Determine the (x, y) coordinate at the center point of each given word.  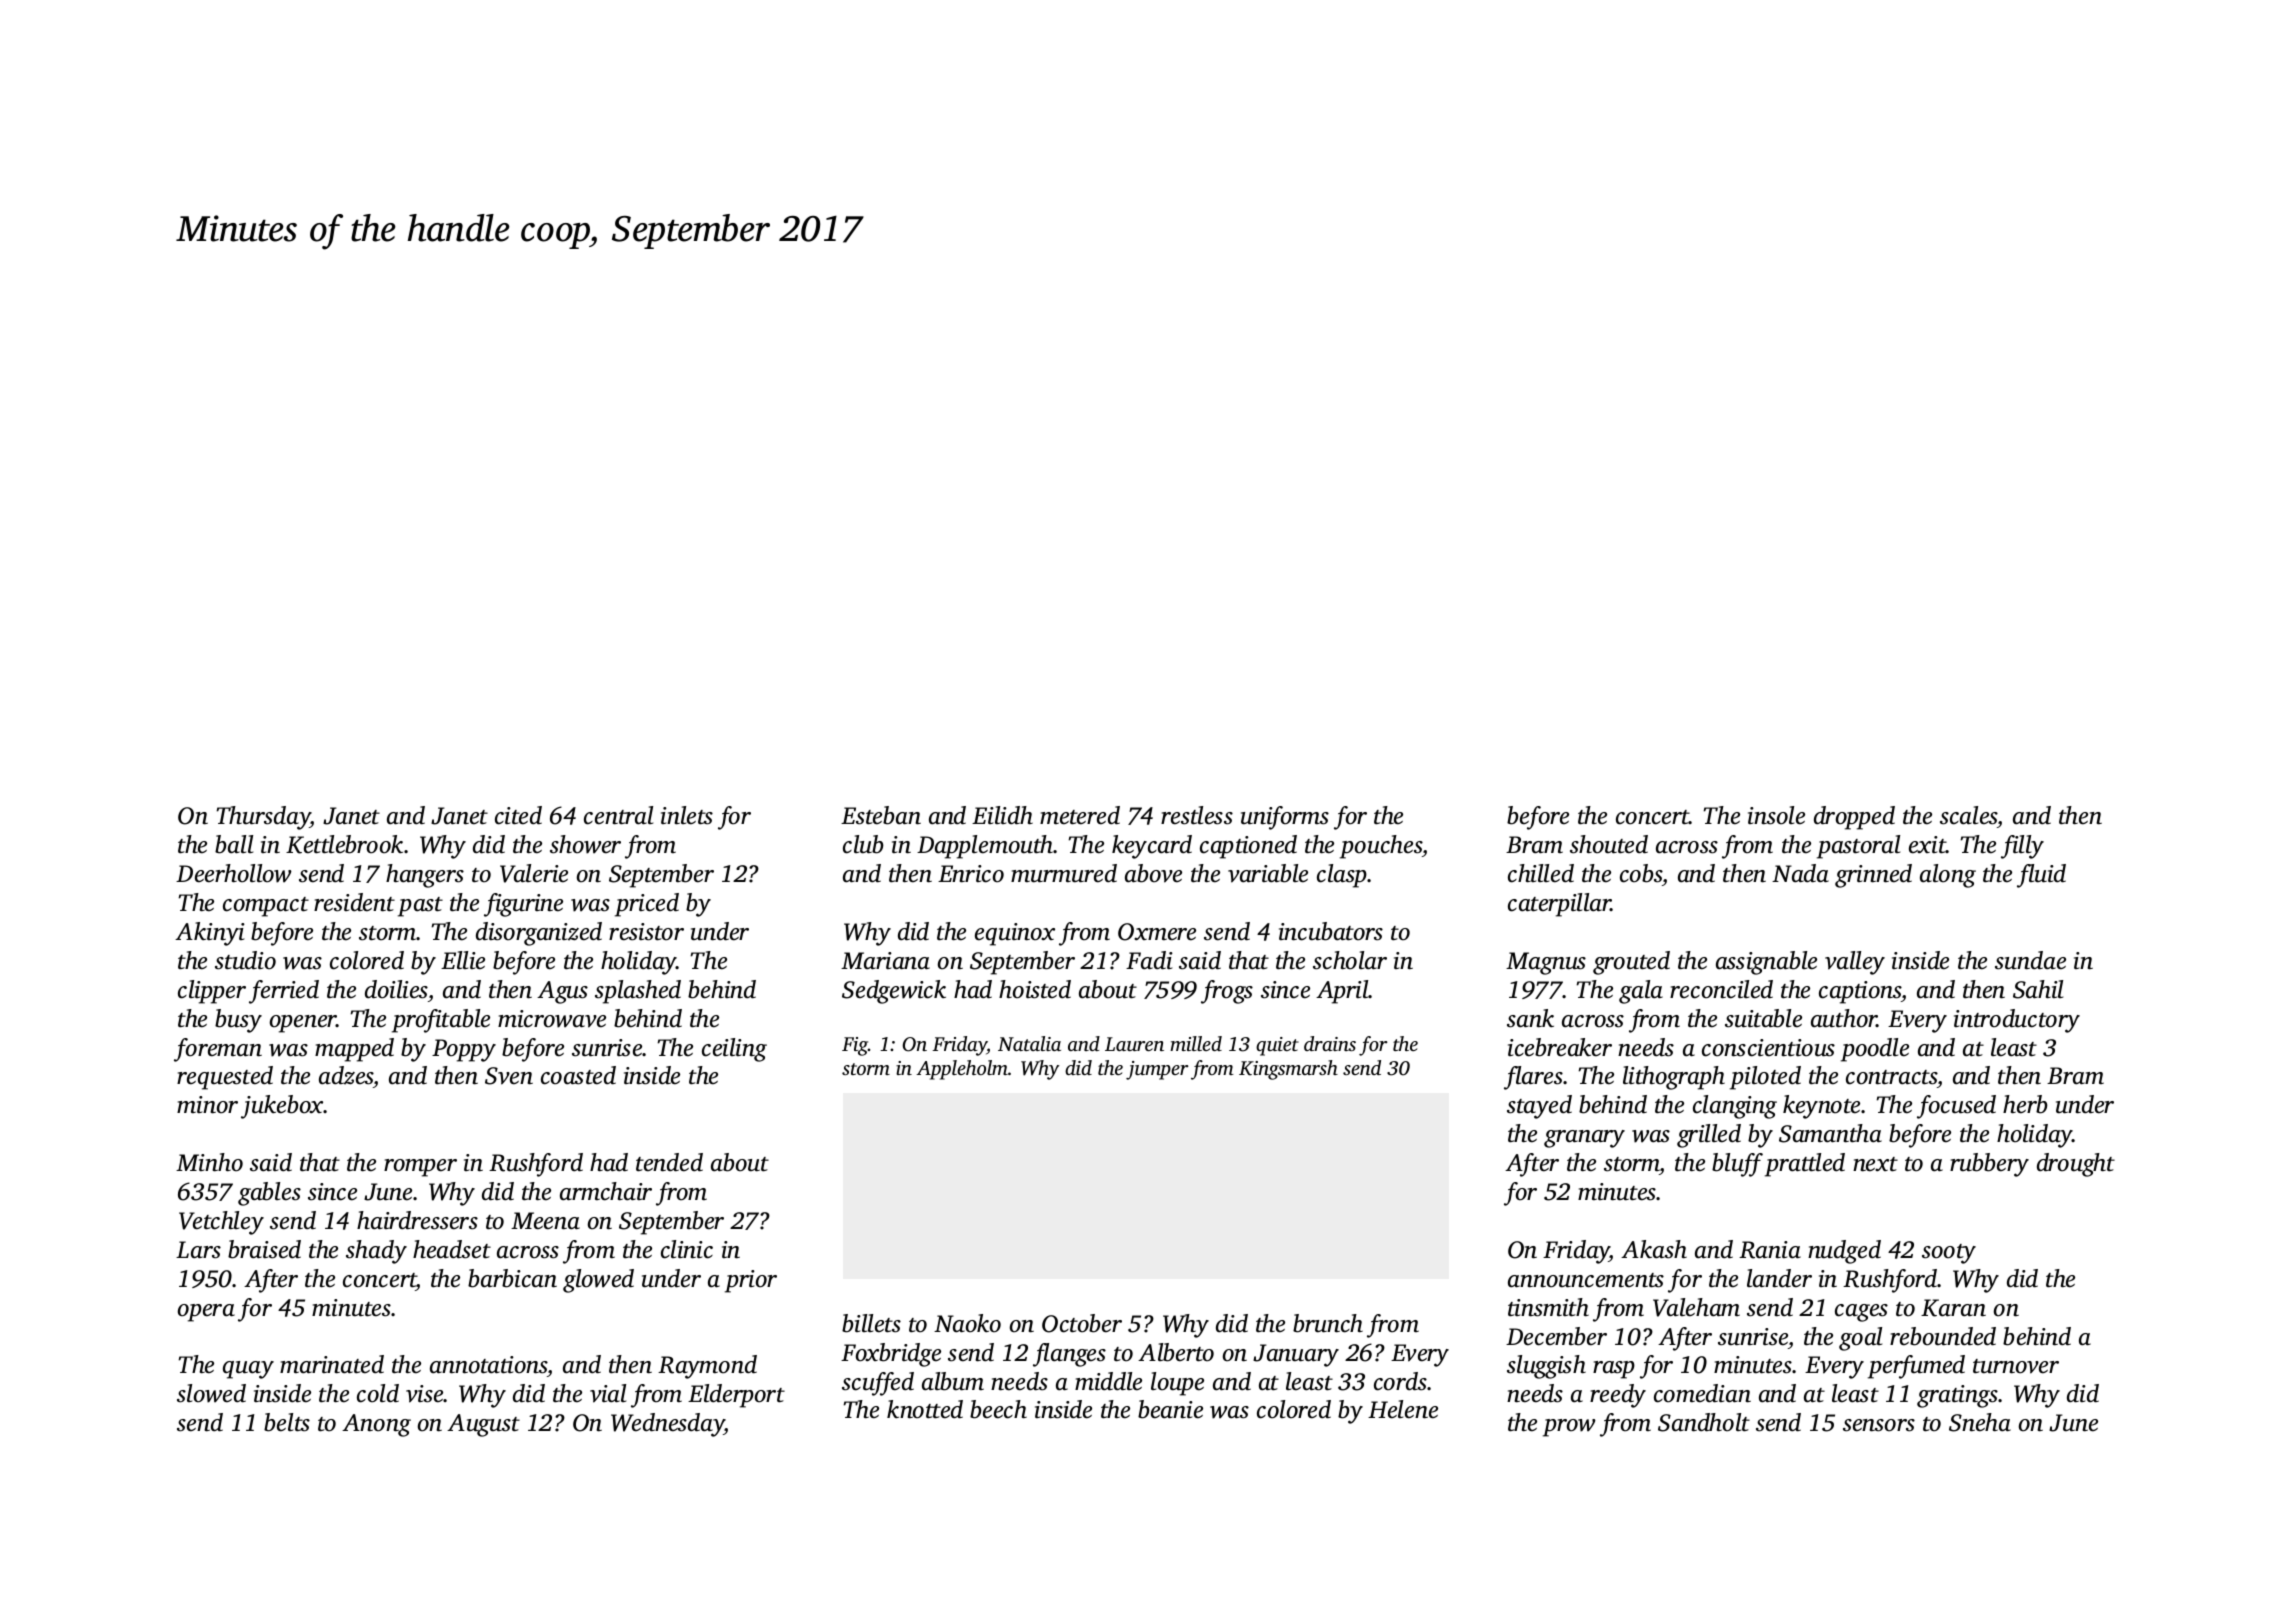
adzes (346, 1077)
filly (2022, 847)
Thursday (263, 818)
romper (420, 1168)
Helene (1403, 1409)
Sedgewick (894, 992)
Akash (1654, 1249)
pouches (1381, 847)
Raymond (707, 1367)
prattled (1805, 1165)
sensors (1879, 1425)
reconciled (1721, 989)
